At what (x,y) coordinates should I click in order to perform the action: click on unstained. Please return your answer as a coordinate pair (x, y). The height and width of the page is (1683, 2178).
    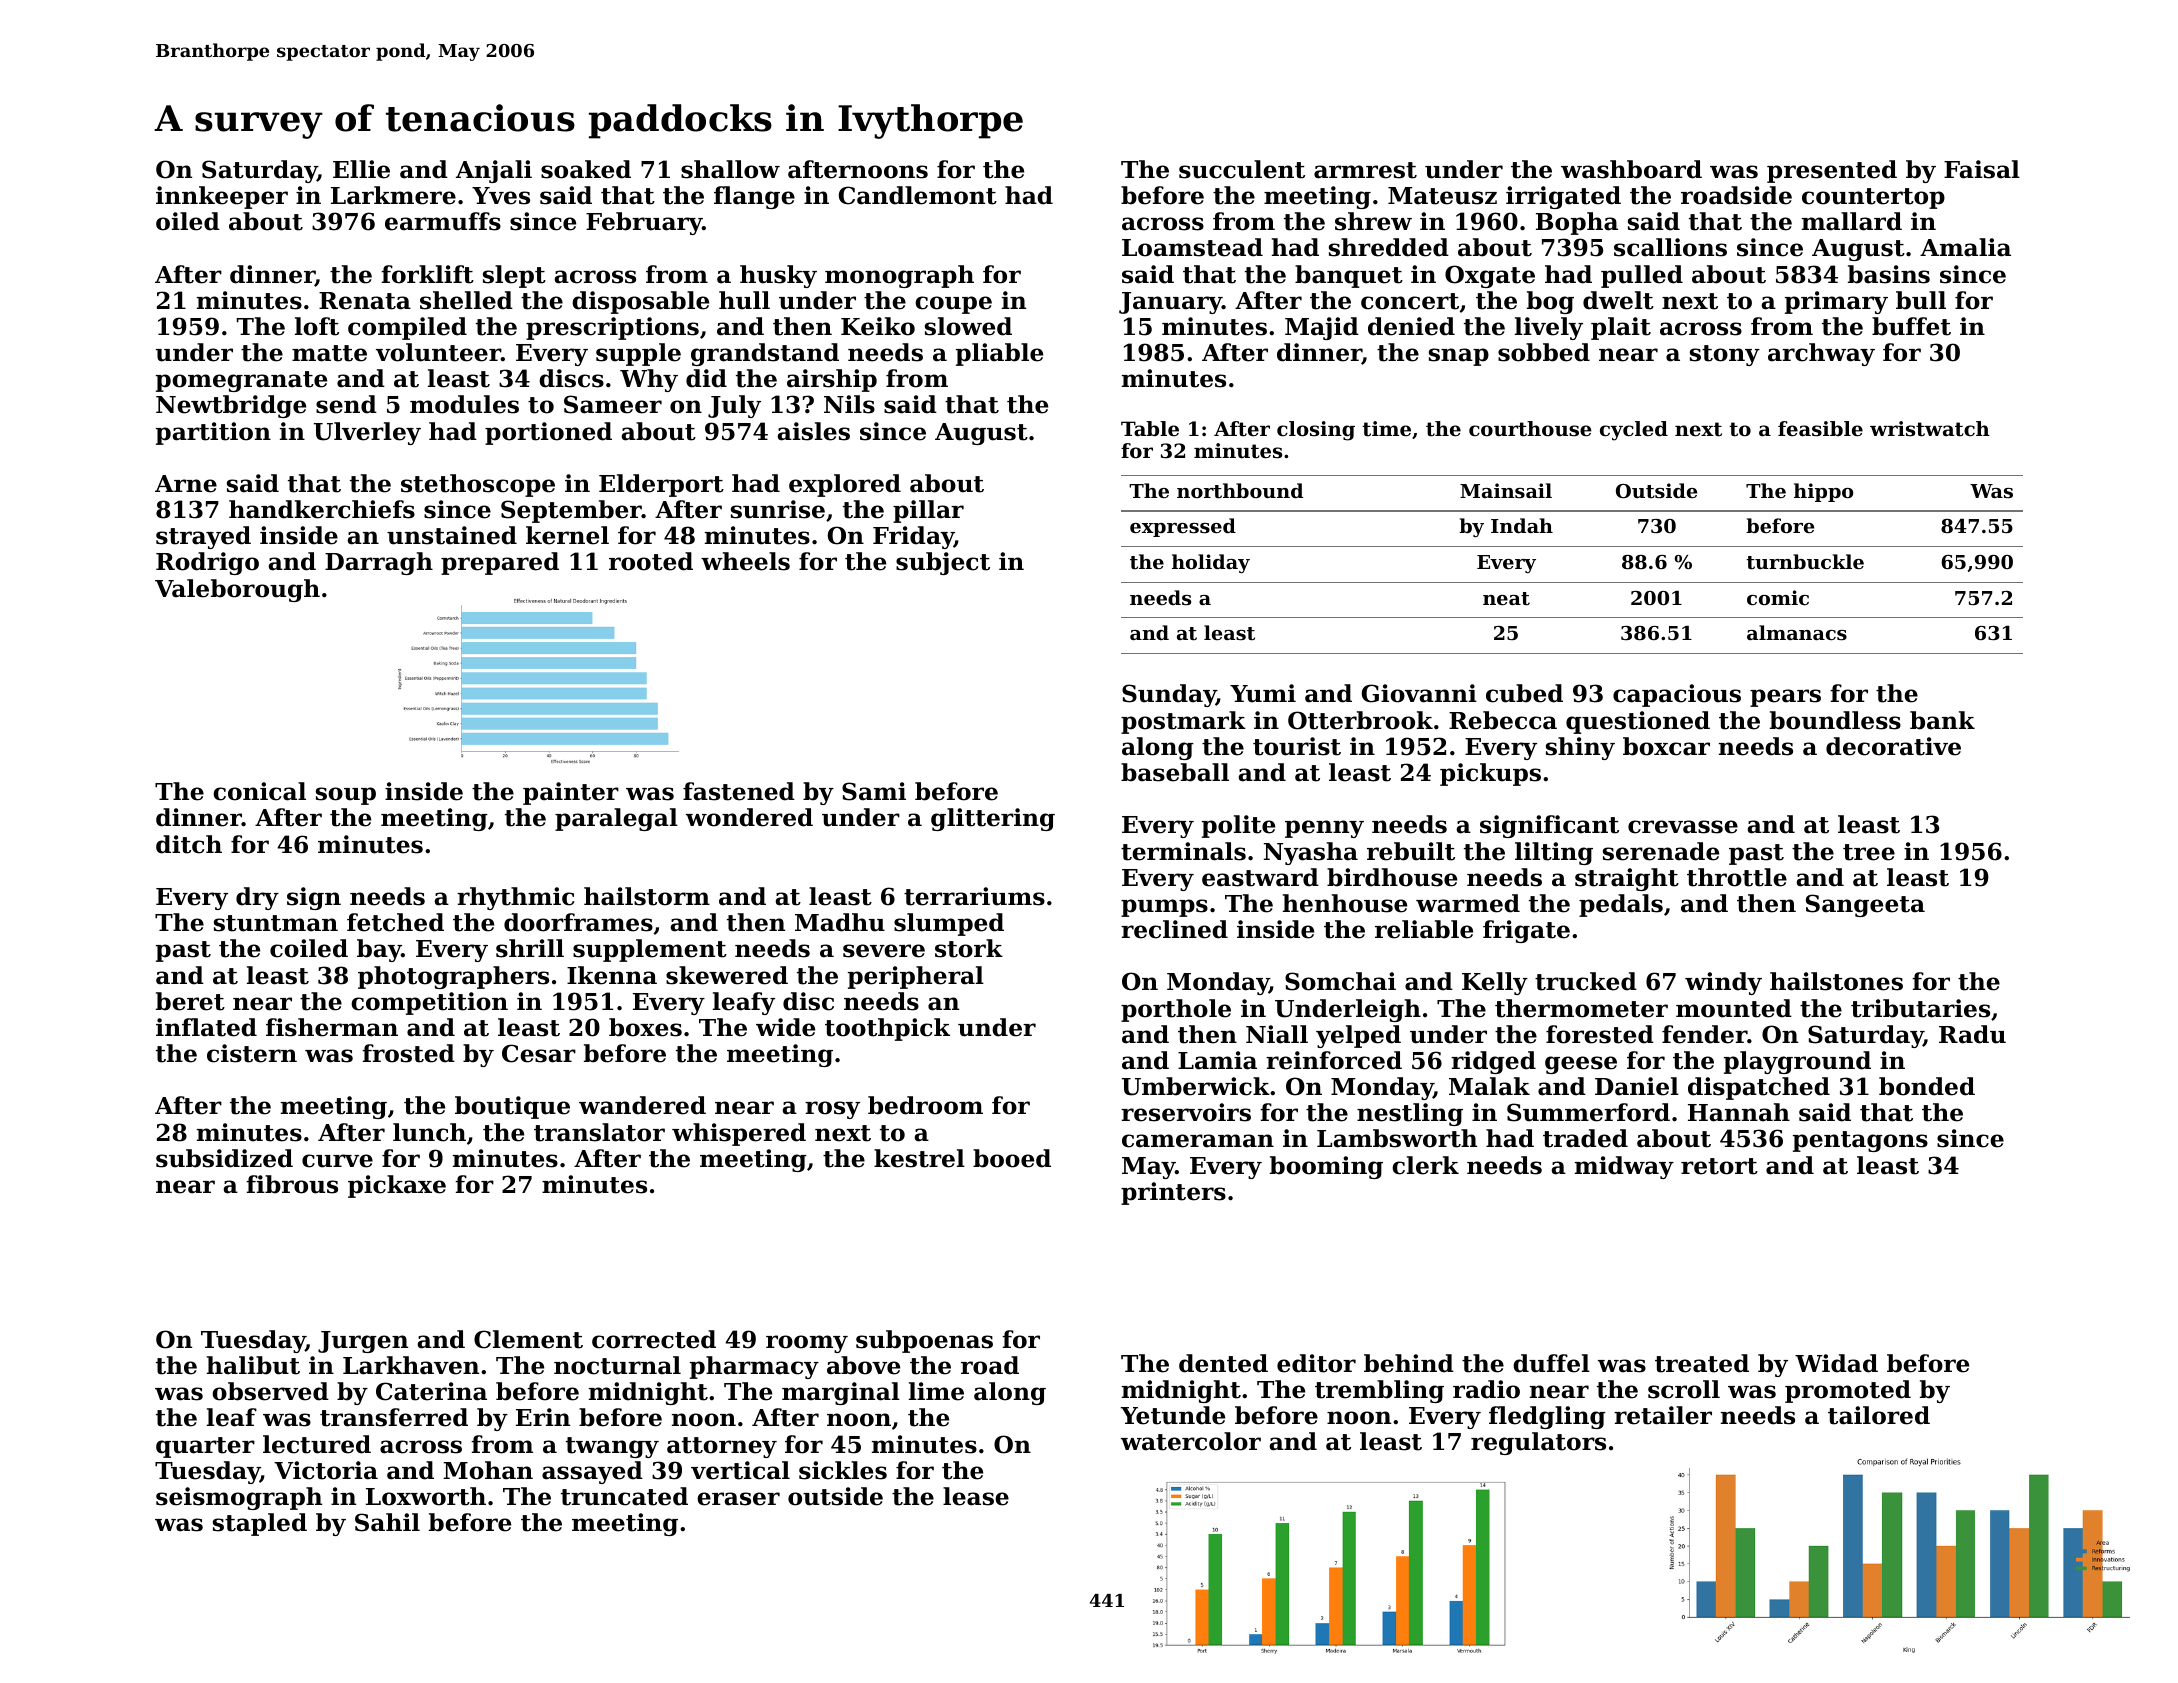
    Looking at the image, I should click on (452, 535).
